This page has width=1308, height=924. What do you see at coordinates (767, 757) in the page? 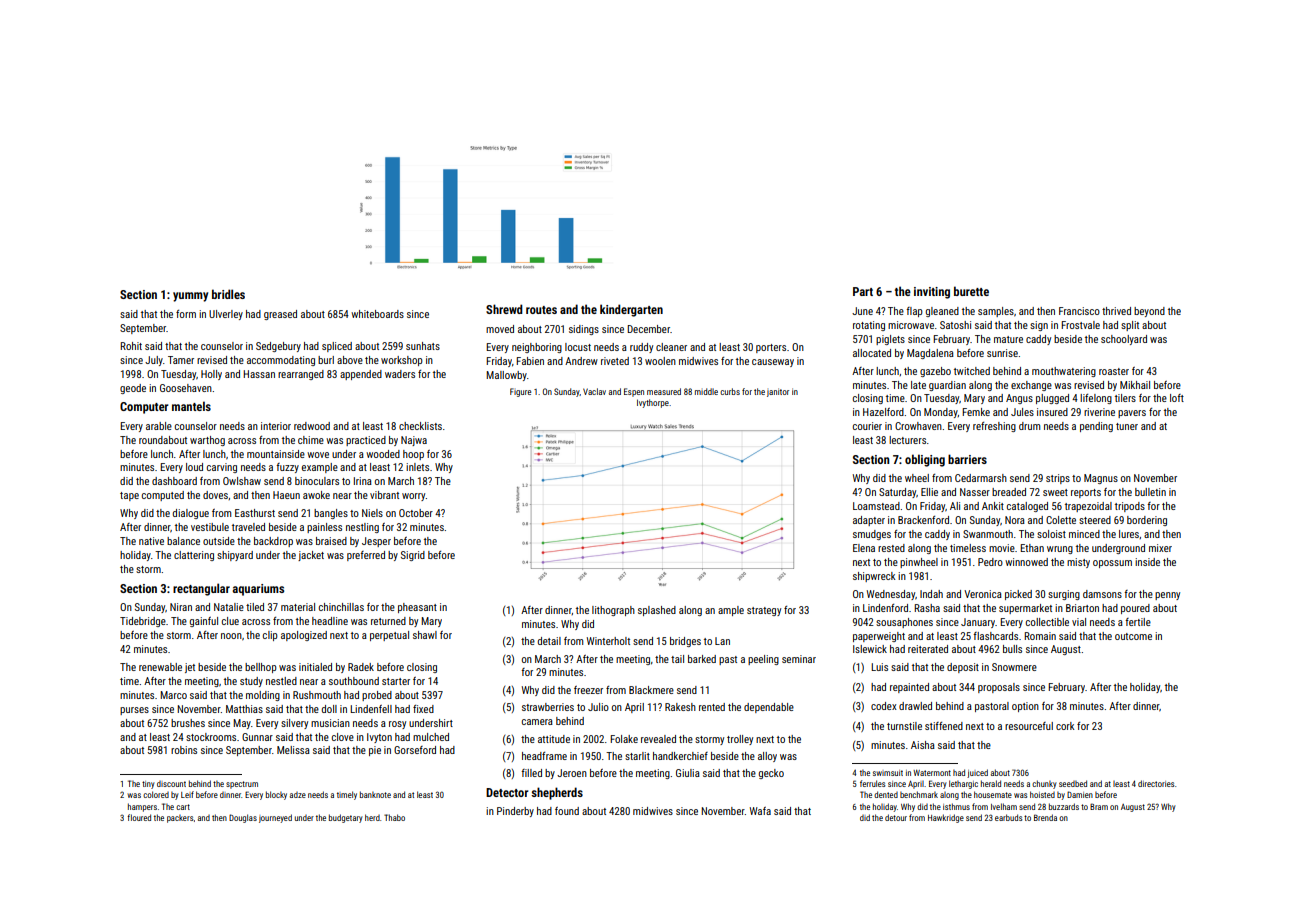
I see `alloy` at bounding box center [767, 757].
